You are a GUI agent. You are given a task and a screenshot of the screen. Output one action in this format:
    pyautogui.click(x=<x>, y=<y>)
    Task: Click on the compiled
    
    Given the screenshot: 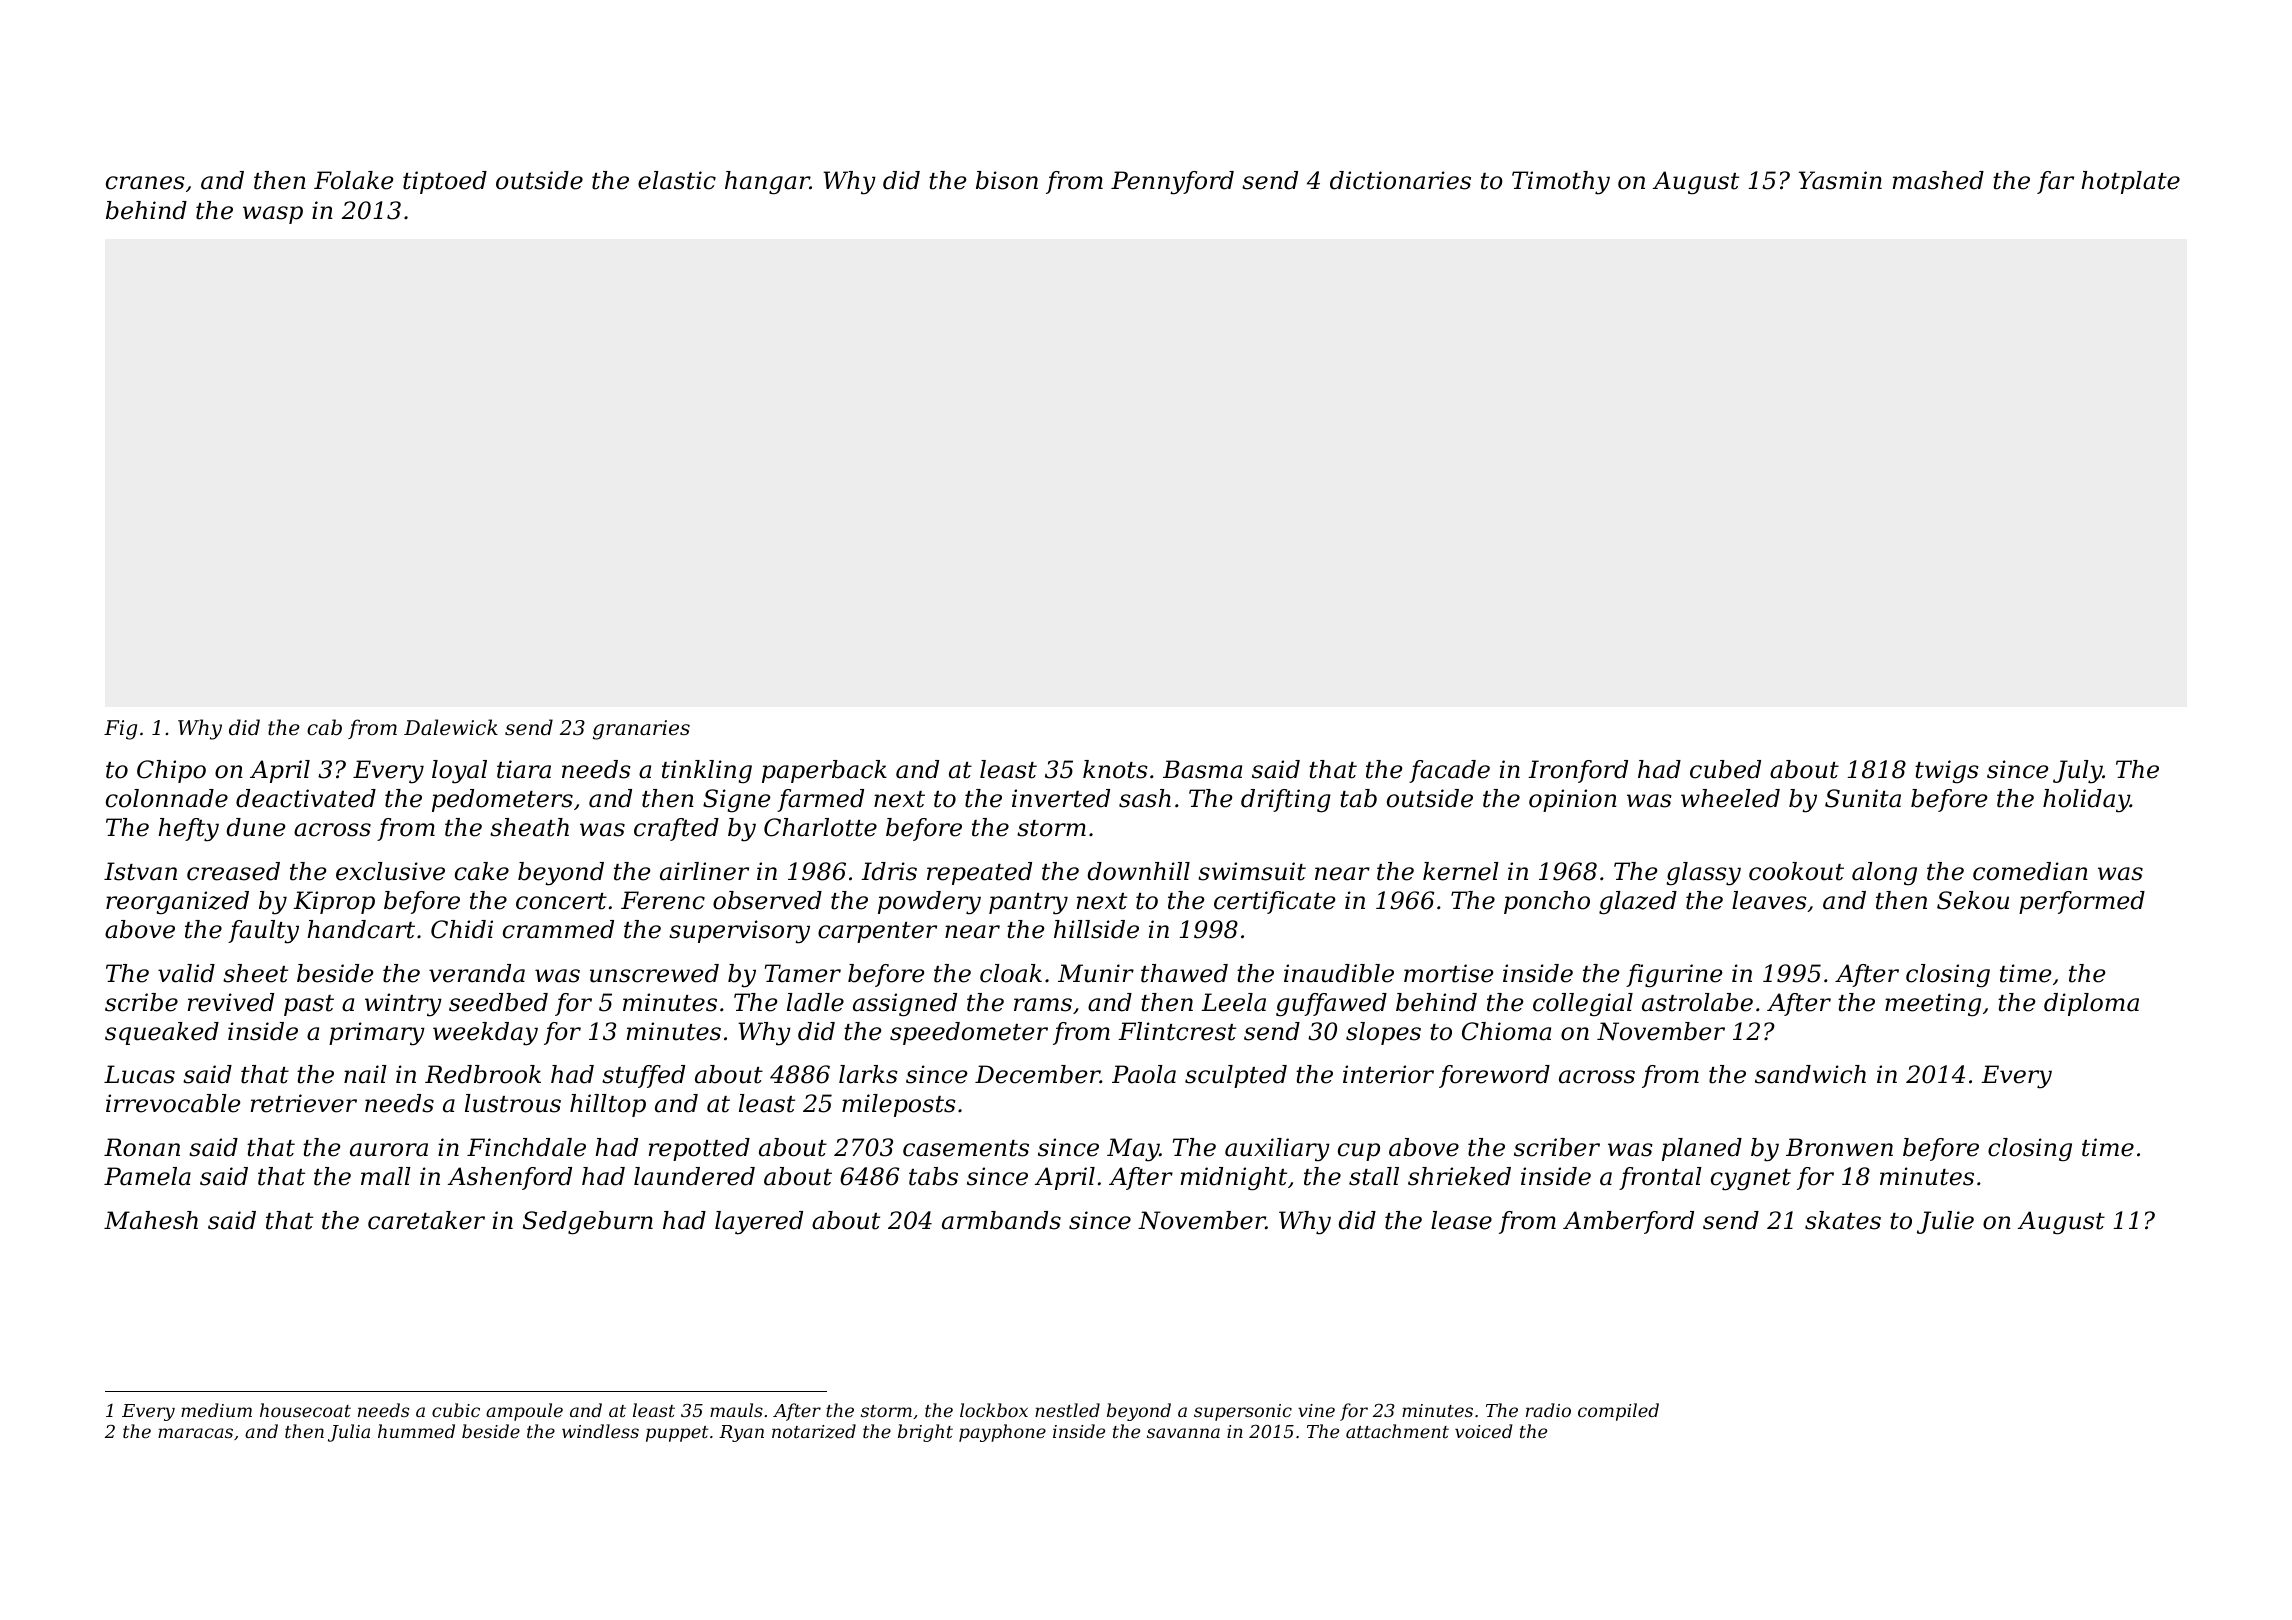 What is the action you would take?
    pyautogui.click(x=1618, y=1412)
